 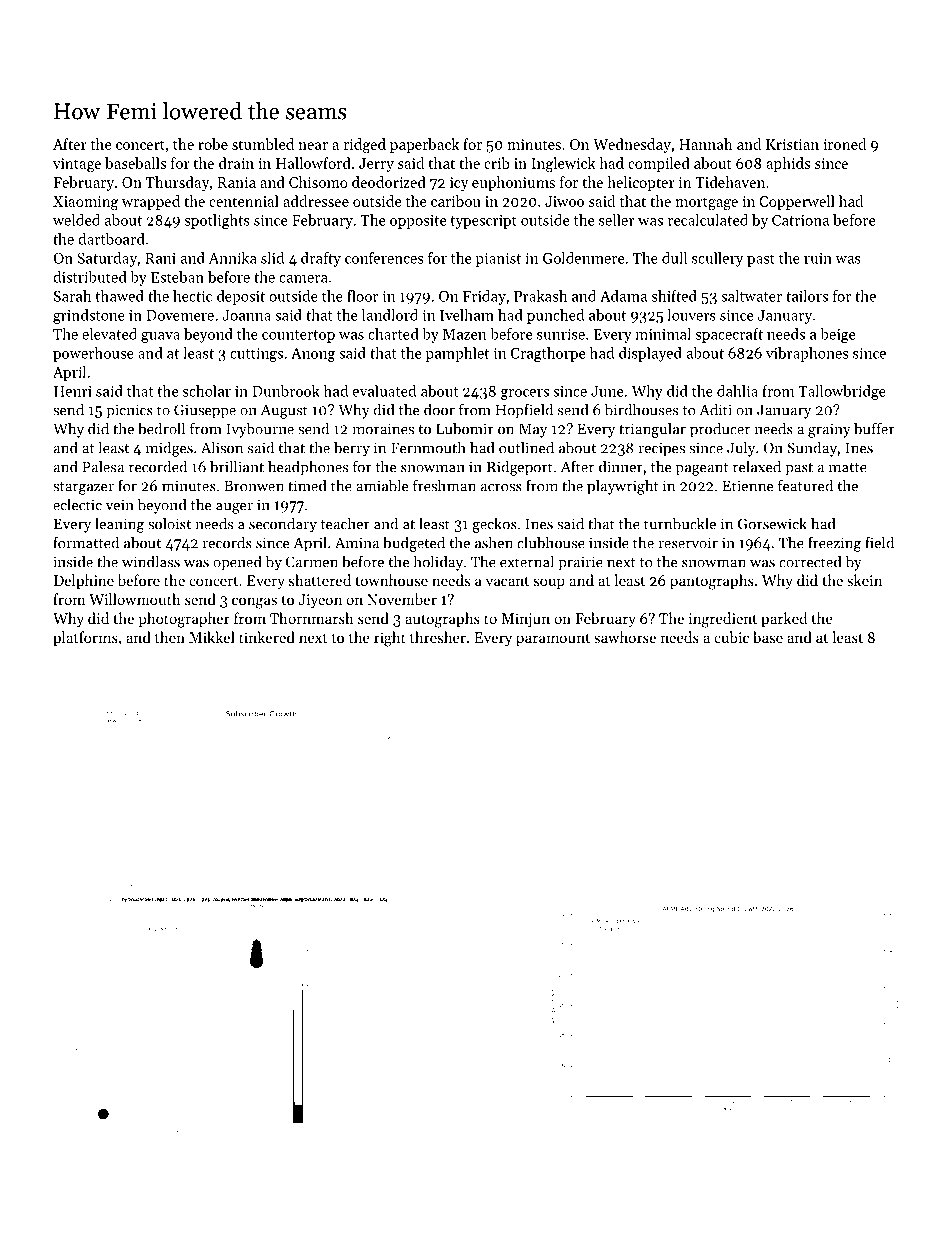 What do you see at coordinates (428, 447) in the screenshot?
I see `Fernmouth` at bounding box center [428, 447].
